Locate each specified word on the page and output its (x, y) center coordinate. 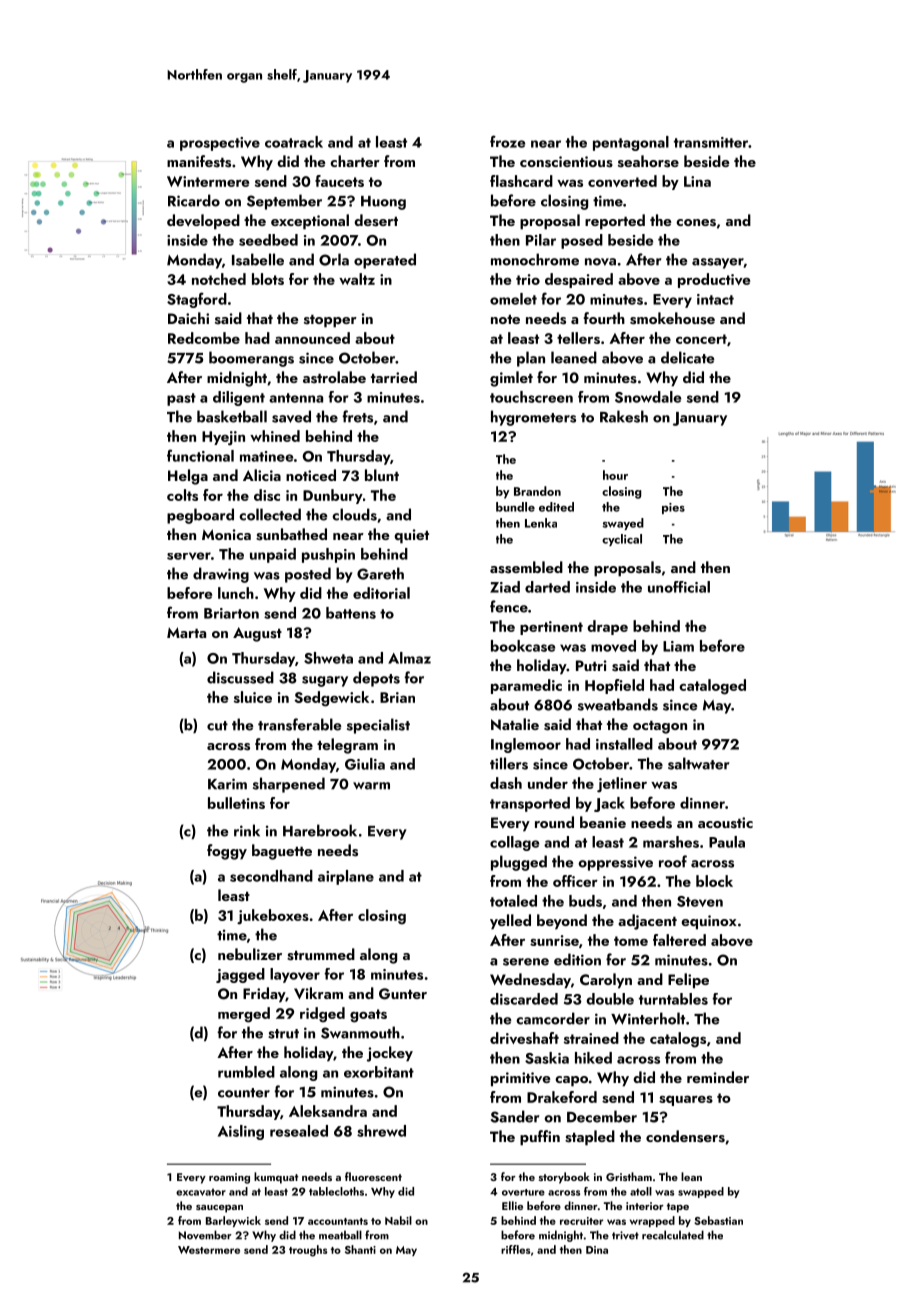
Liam (678, 646)
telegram (347, 746)
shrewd (381, 1131)
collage (514, 843)
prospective (220, 144)
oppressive (615, 863)
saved (291, 416)
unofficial (679, 587)
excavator (201, 1192)
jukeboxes (273, 917)
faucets (339, 181)
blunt (382, 475)
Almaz (409, 658)
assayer (718, 263)
